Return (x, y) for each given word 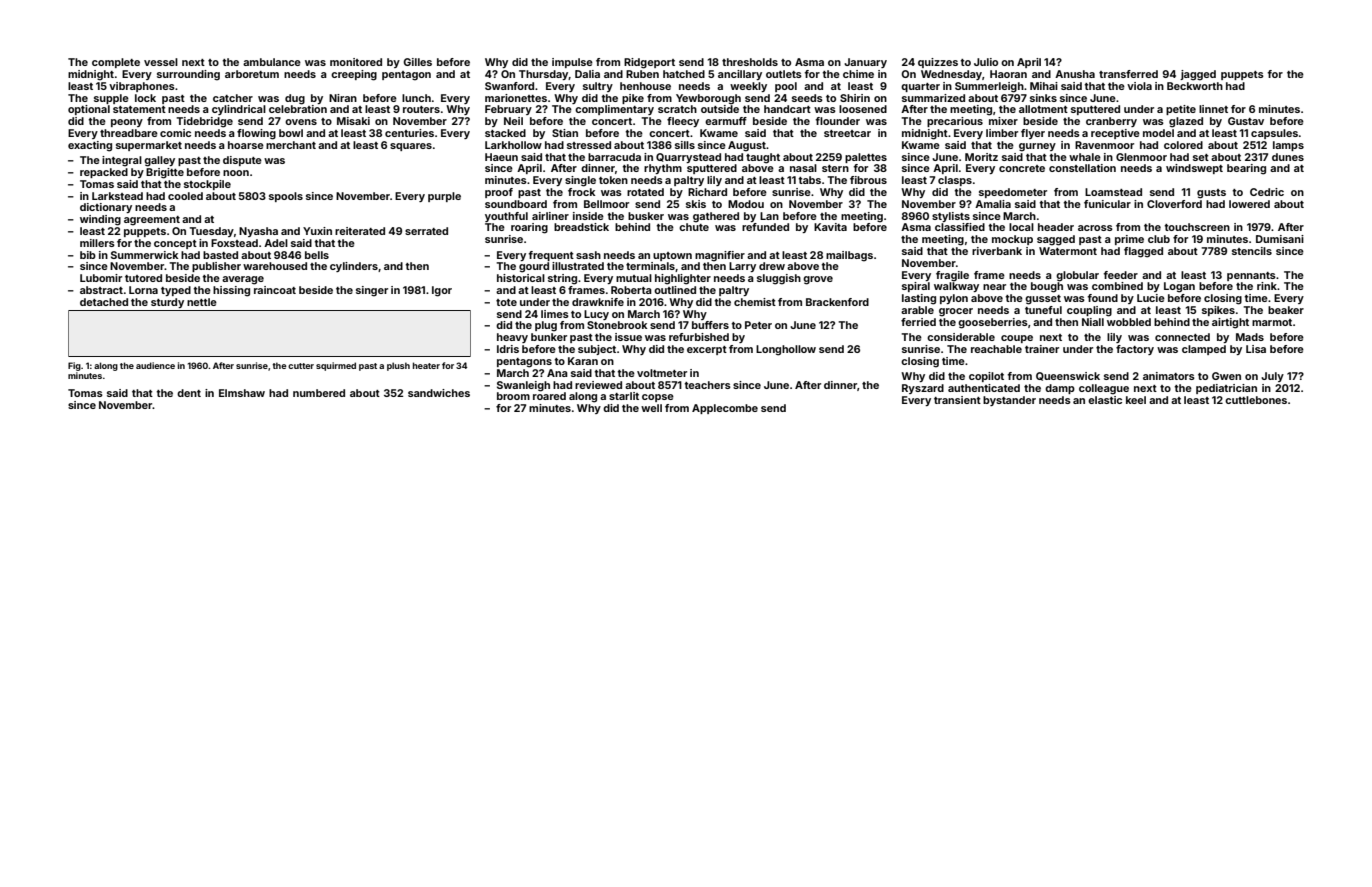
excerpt (707, 350)
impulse (572, 63)
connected (1182, 337)
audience (155, 365)
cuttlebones (1256, 400)
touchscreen (1197, 227)
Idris (508, 349)
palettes (866, 158)
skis (696, 204)
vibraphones (142, 87)
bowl (291, 133)
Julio (986, 62)
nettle (202, 302)
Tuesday (211, 232)
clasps (955, 181)
